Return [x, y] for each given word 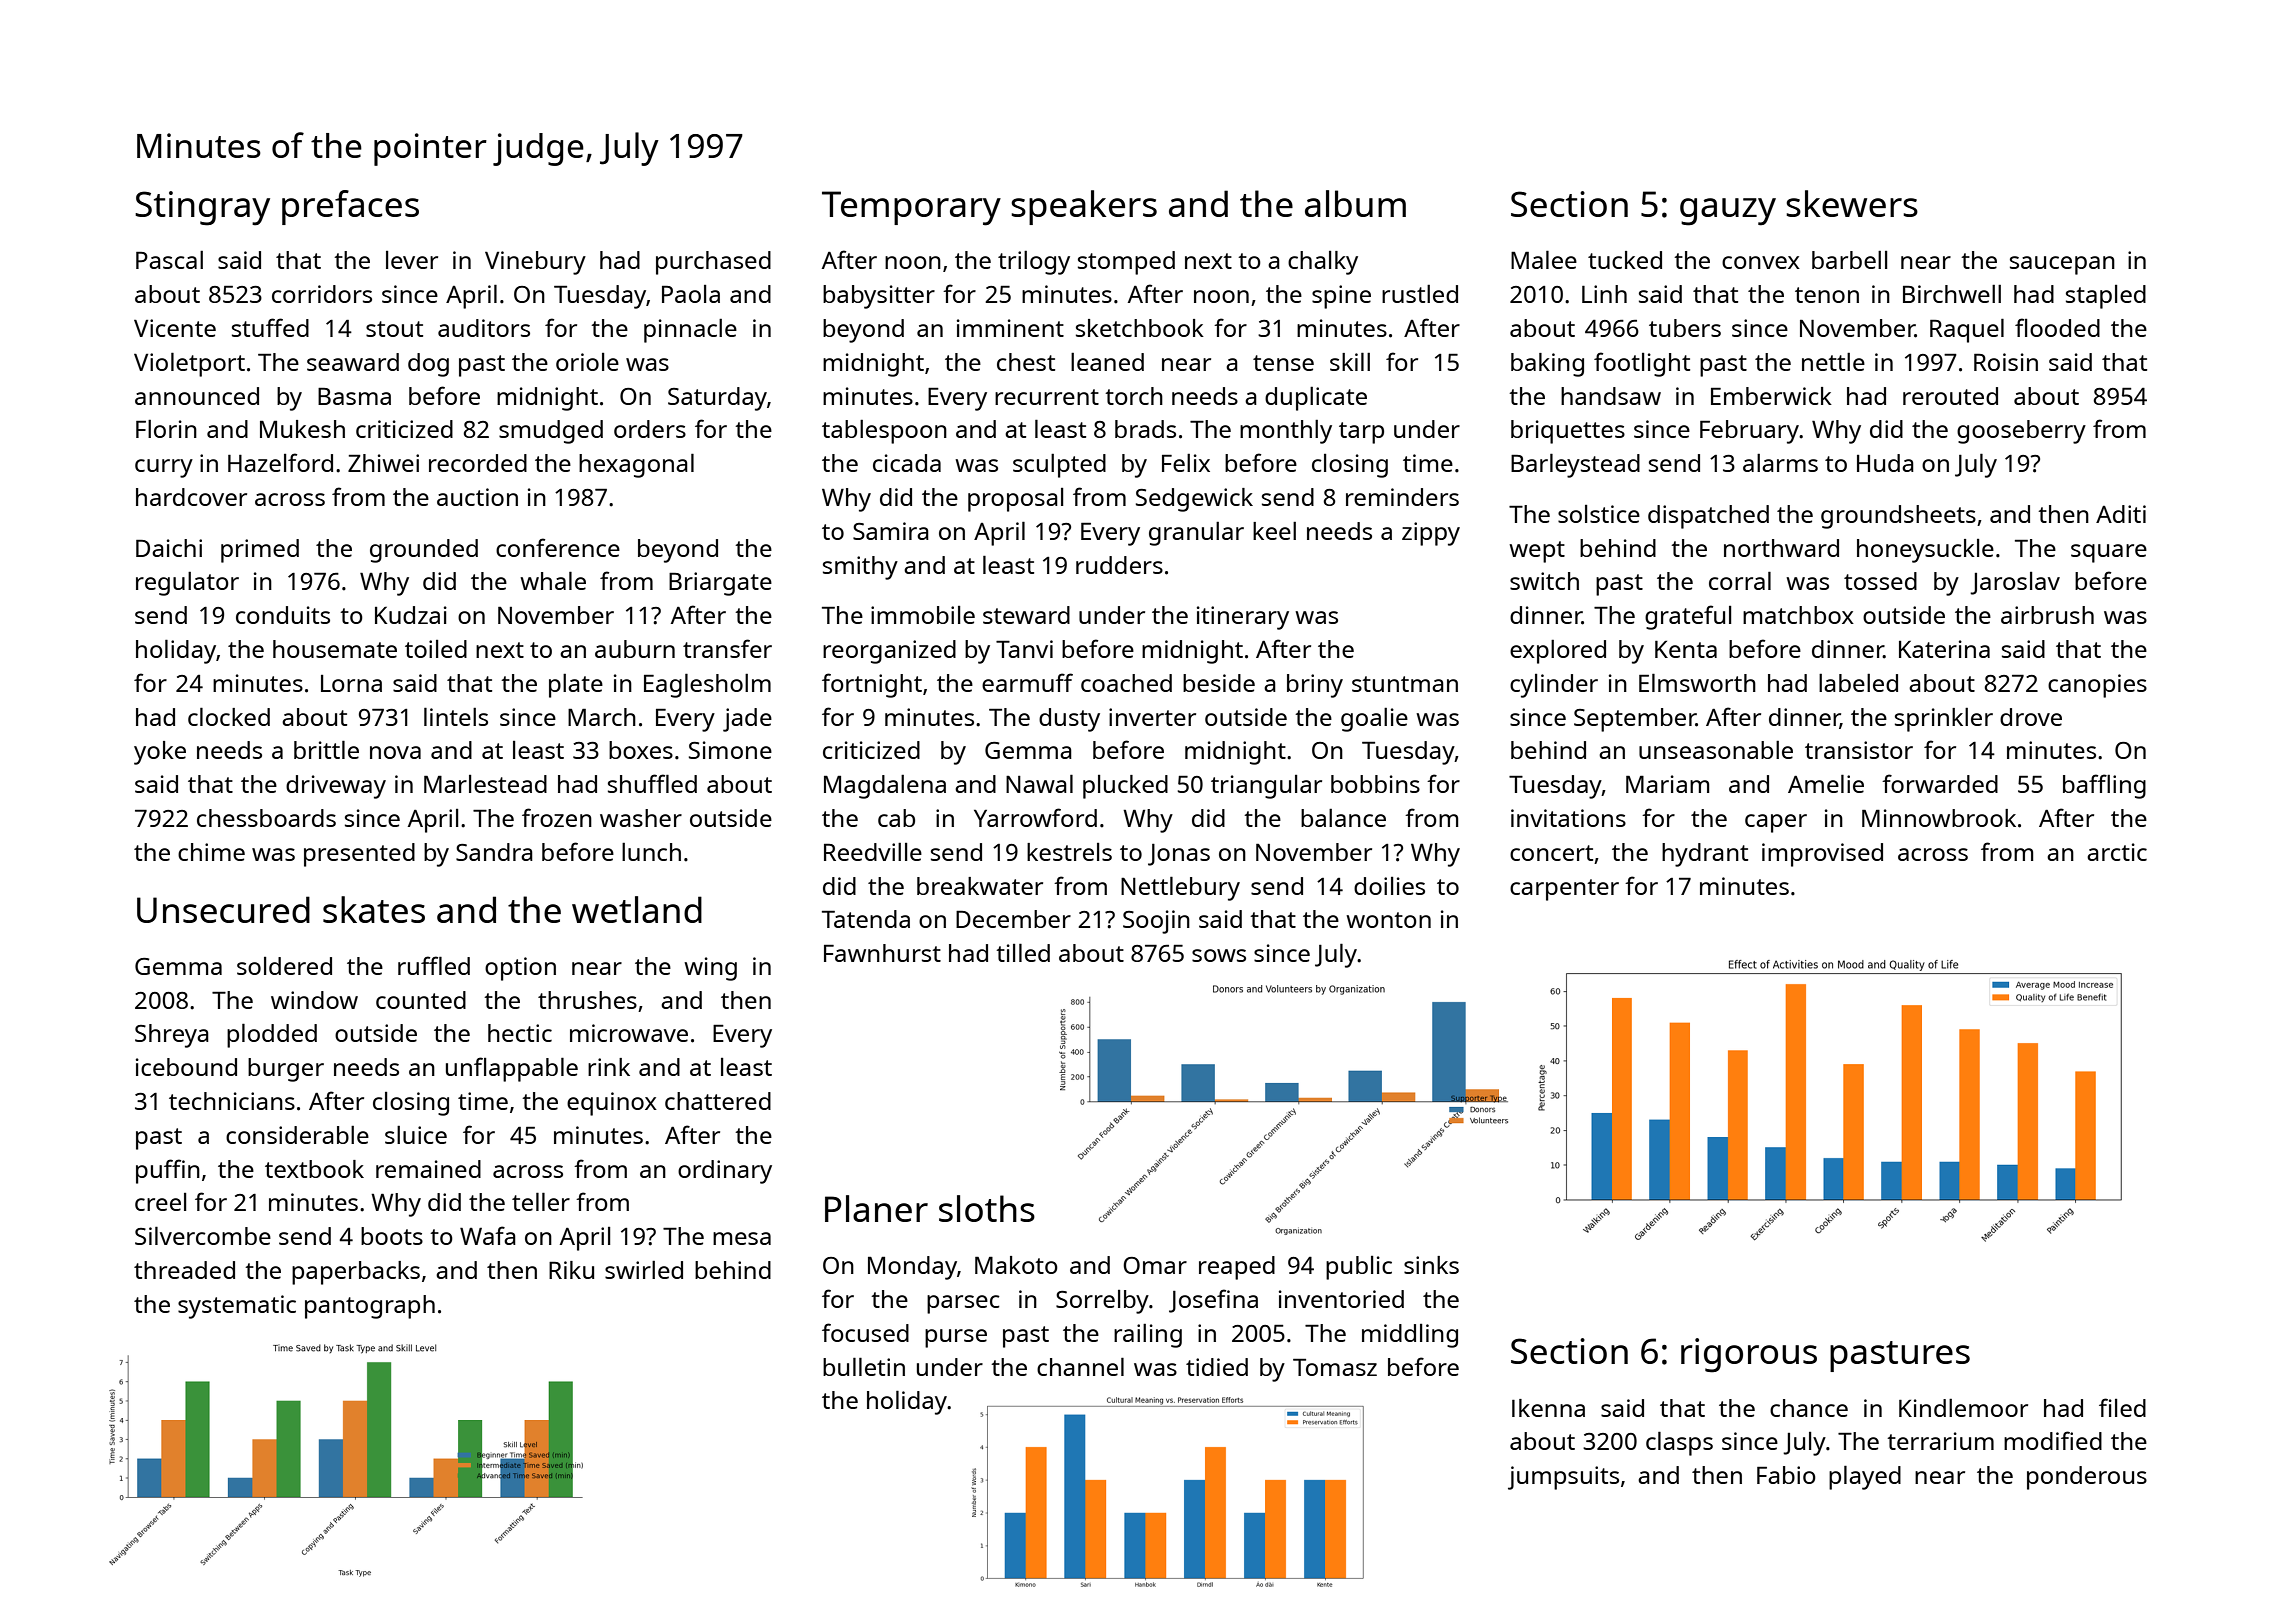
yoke [160, 753]
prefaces [350, 207]
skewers [1852, 203]
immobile [923, 615]
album [1355, 203]
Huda [1885, 463]
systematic [237, 1307]
